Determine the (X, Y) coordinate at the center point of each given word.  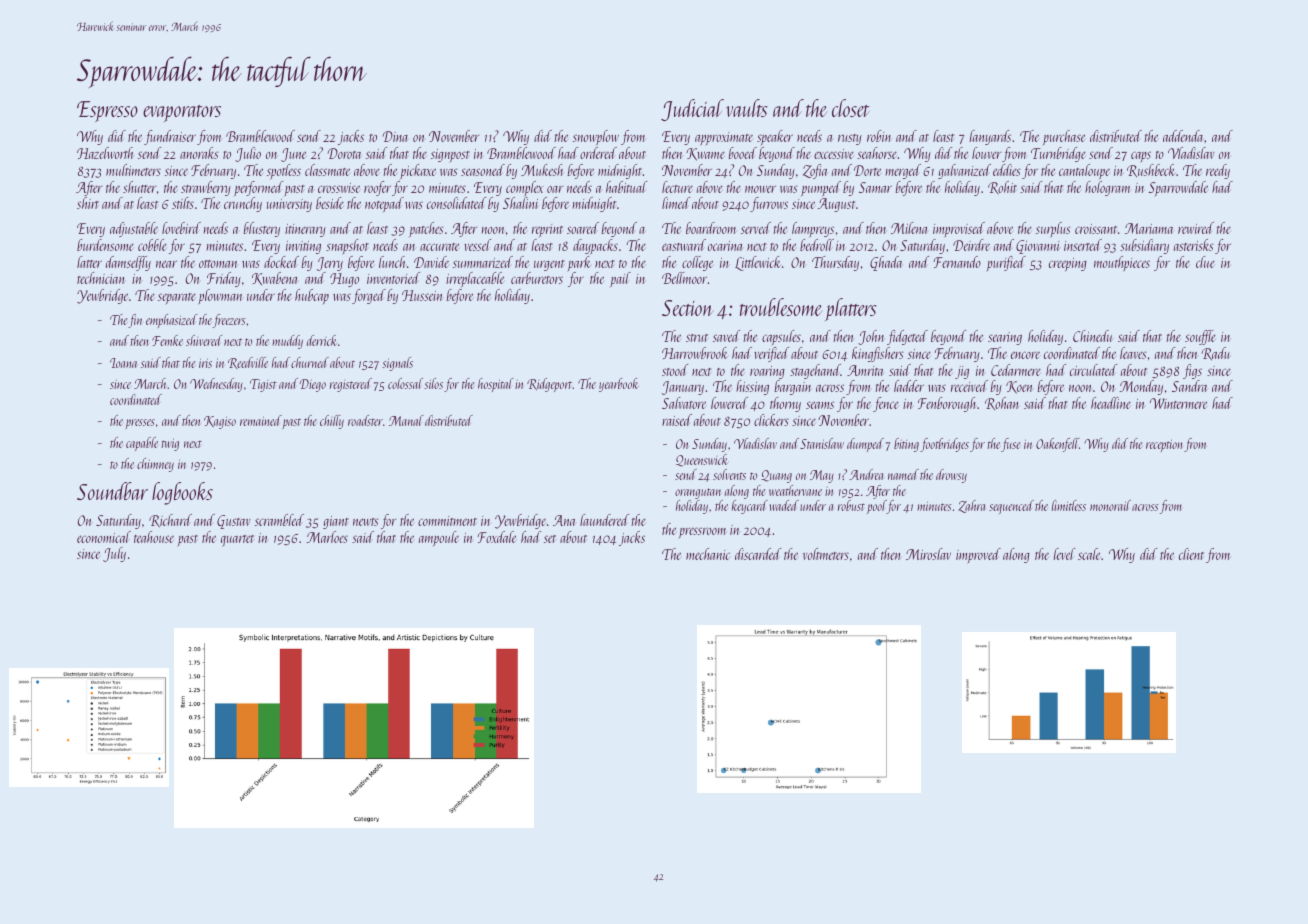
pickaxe (418, 171)
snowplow (596, 137)
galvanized (964, 171)
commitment (447, 521)
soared (583, 228)
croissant (1096, 229)
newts (366, 522)
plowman (221, 296)
